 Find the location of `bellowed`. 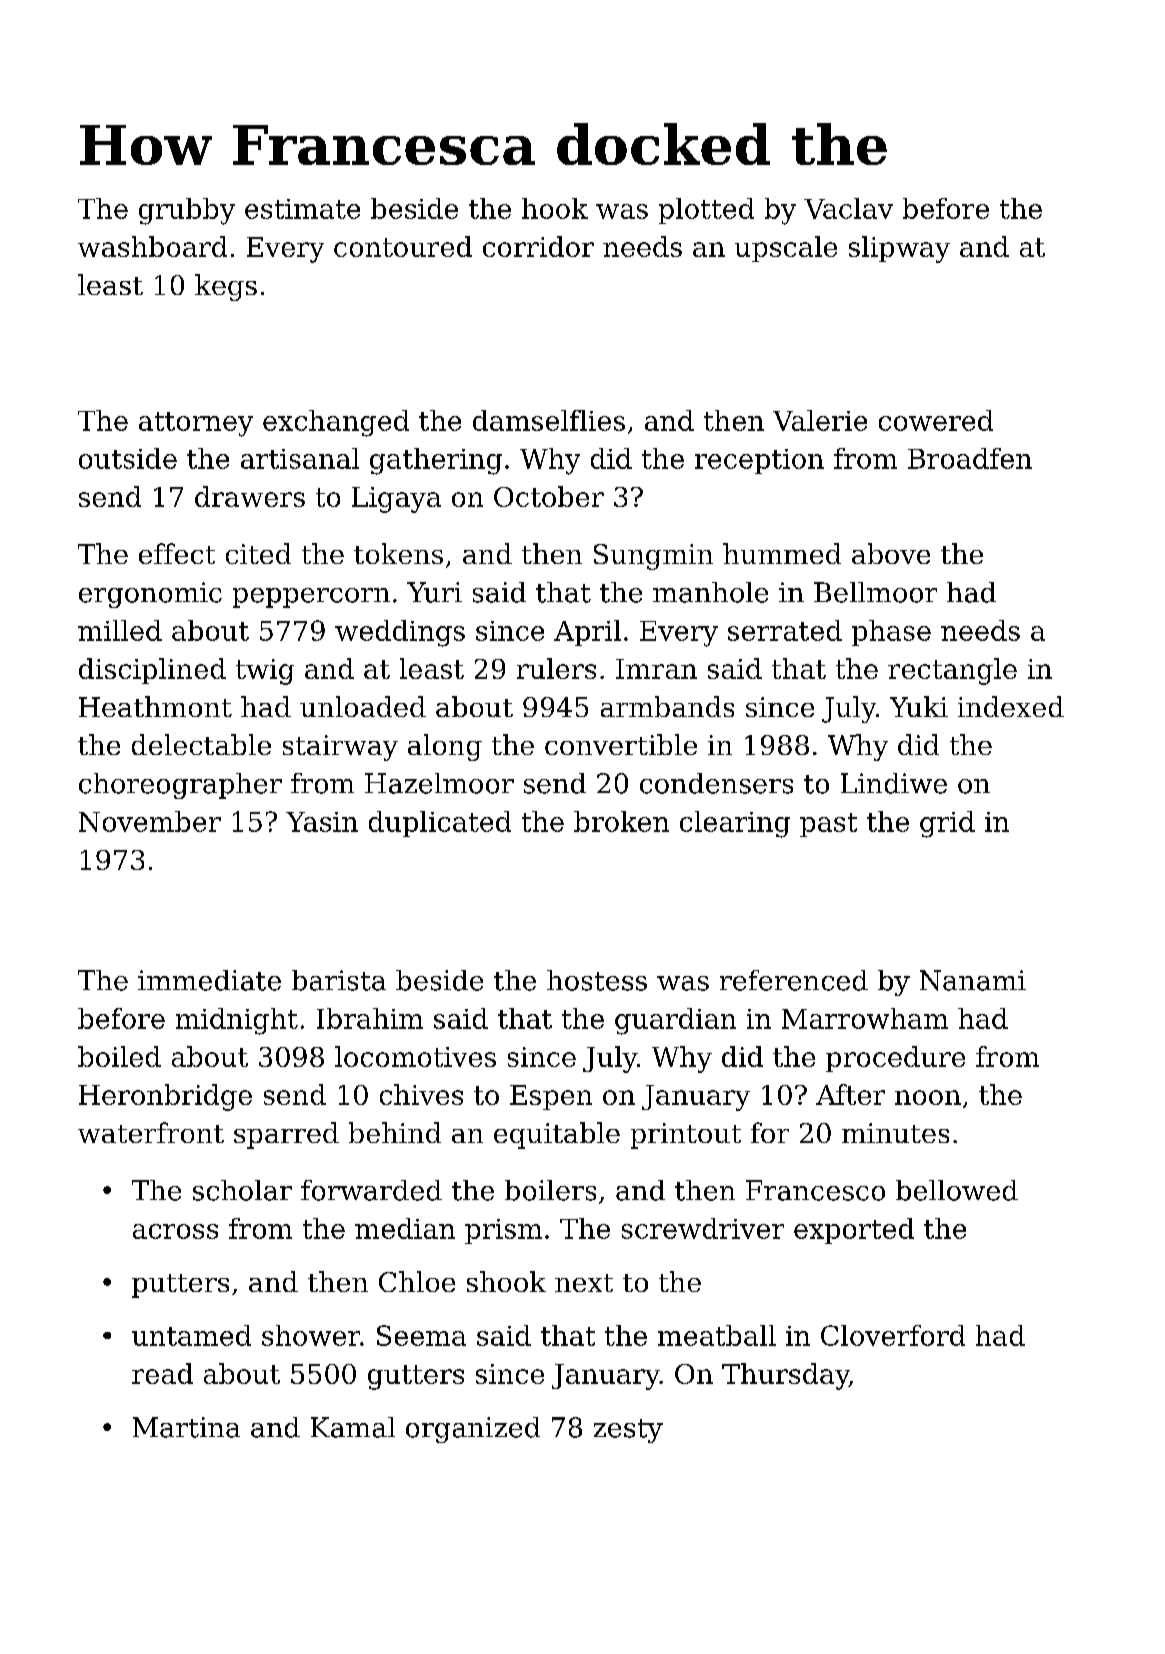

bellowed is located at coordinates (957, 1190).
